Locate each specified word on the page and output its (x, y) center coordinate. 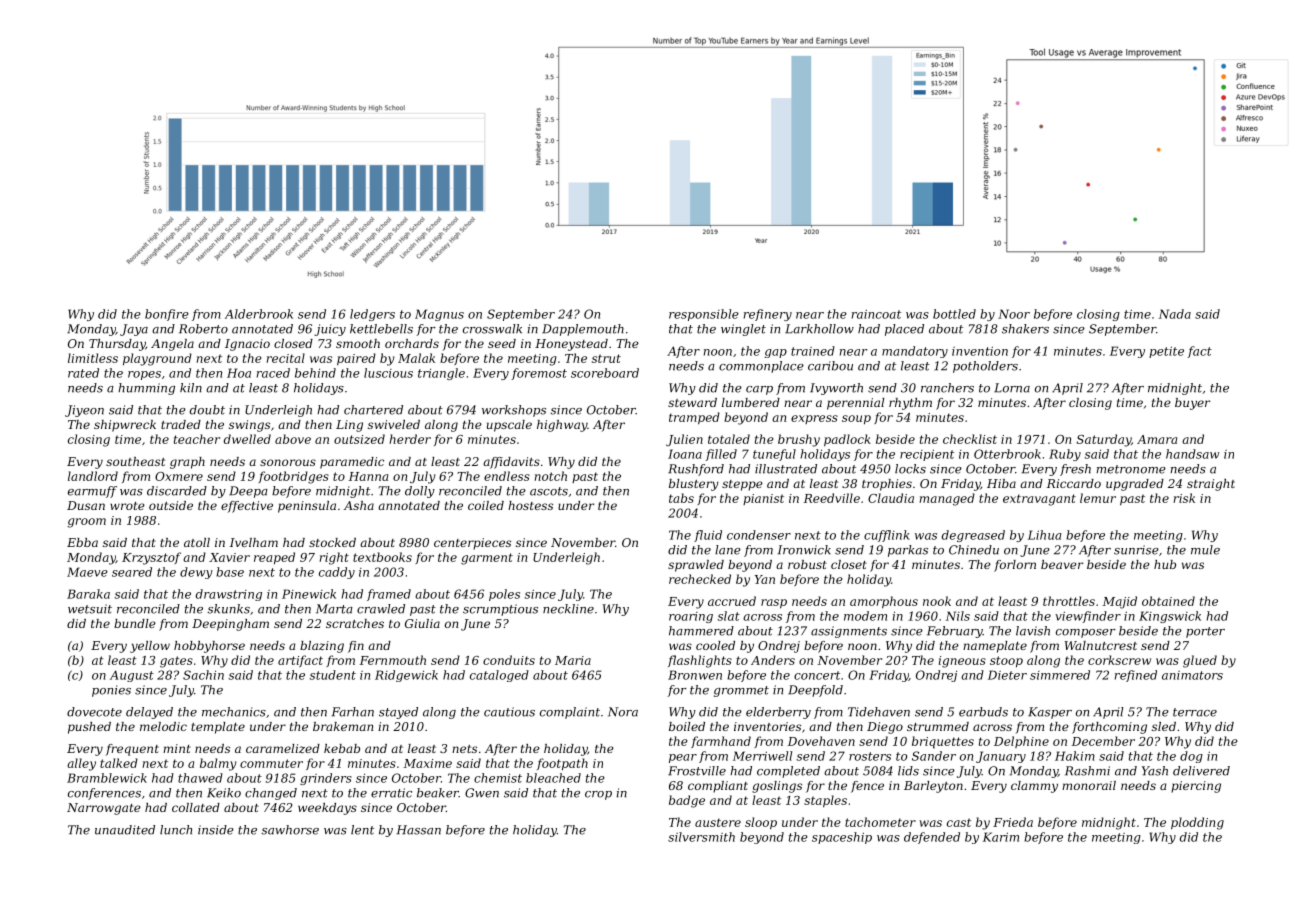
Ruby (1065, 455)
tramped (694, 418)
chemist (498, 778)
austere (718, 822)
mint (177, 748)
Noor (1014, 314)
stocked (332, 542)
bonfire (167, 315)
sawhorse (290, 830)
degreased (973, 536)
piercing (1196, 787)
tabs (681, 498)
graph (187, 463)
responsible (704, 315)
